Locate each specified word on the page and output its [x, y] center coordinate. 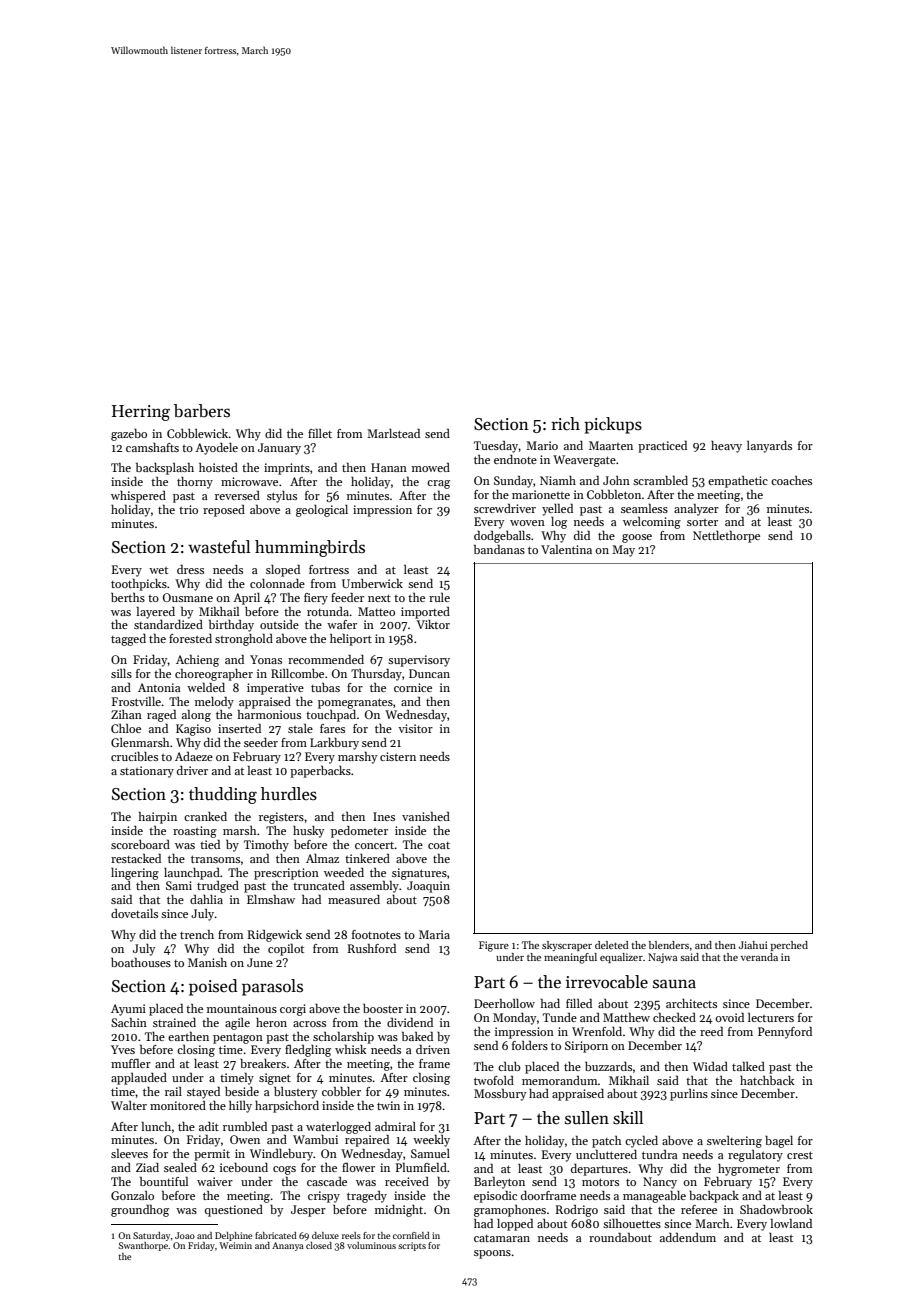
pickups [613, 425]
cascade [327, 1181]
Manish [207, 962]
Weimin [235, 1245]
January [279, 449]
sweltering [734, 1142]
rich [565, 424]
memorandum [560, 1080]
